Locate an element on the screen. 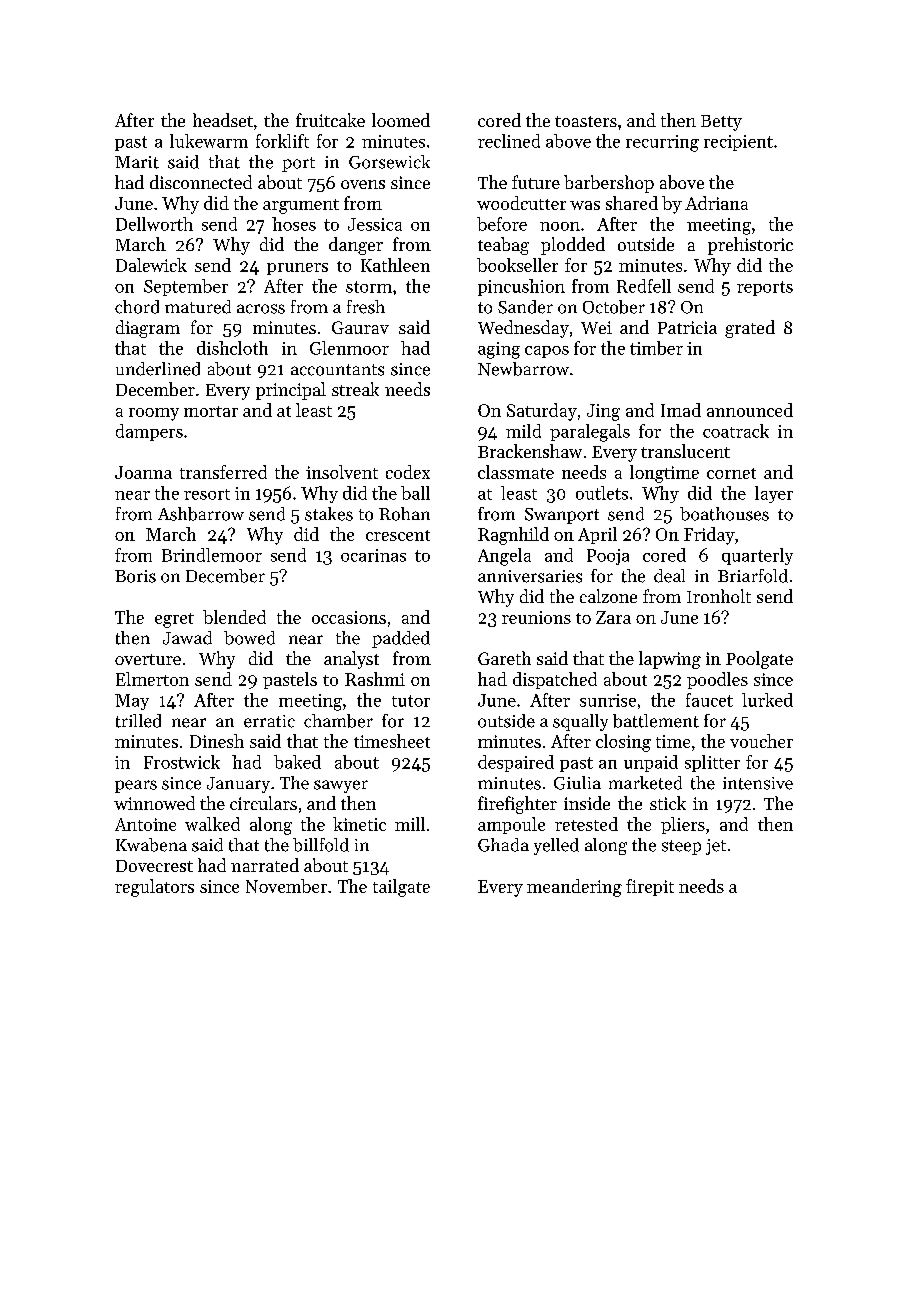 The width and height of the screenshot is (908, 1316). boathouses is located at coordinates (724, 514).
